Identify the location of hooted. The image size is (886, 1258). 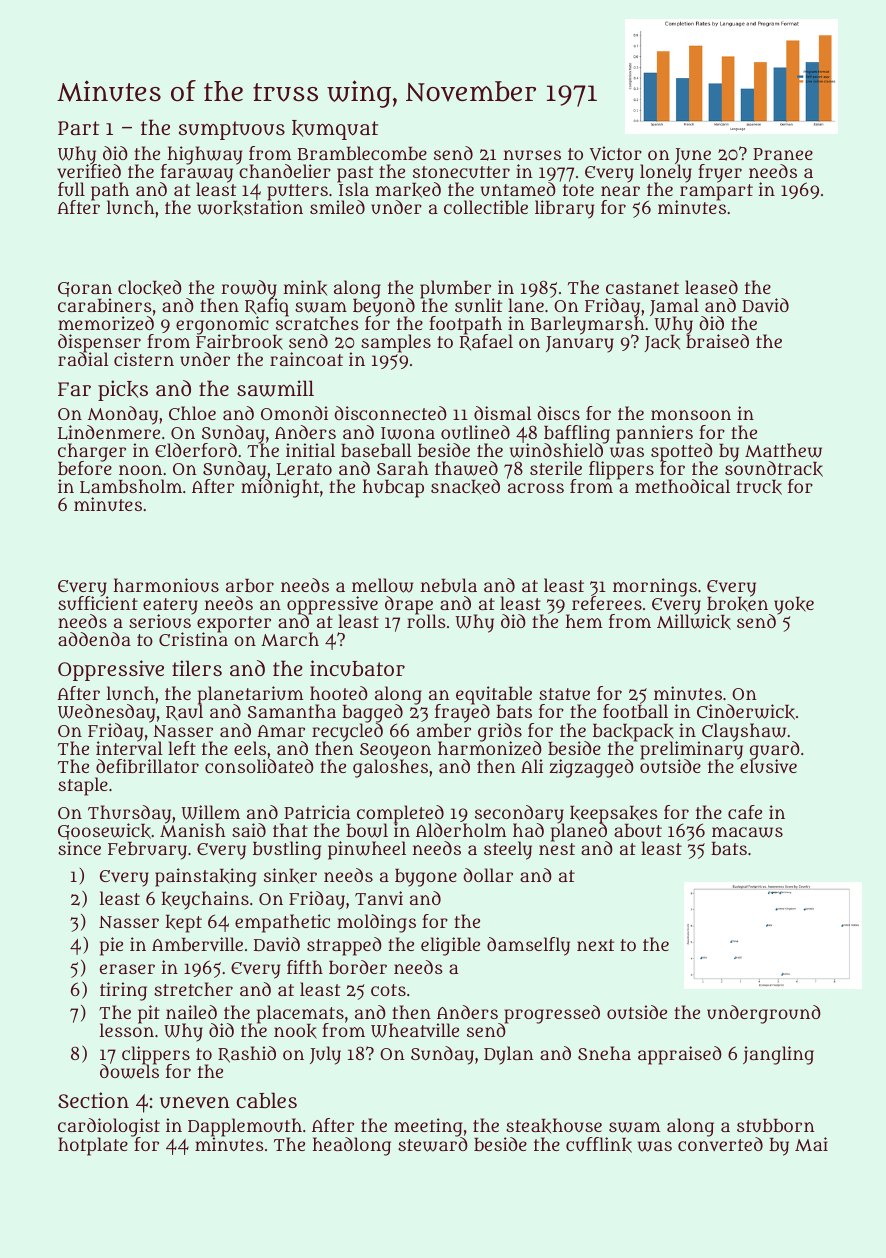
(339, 693).
